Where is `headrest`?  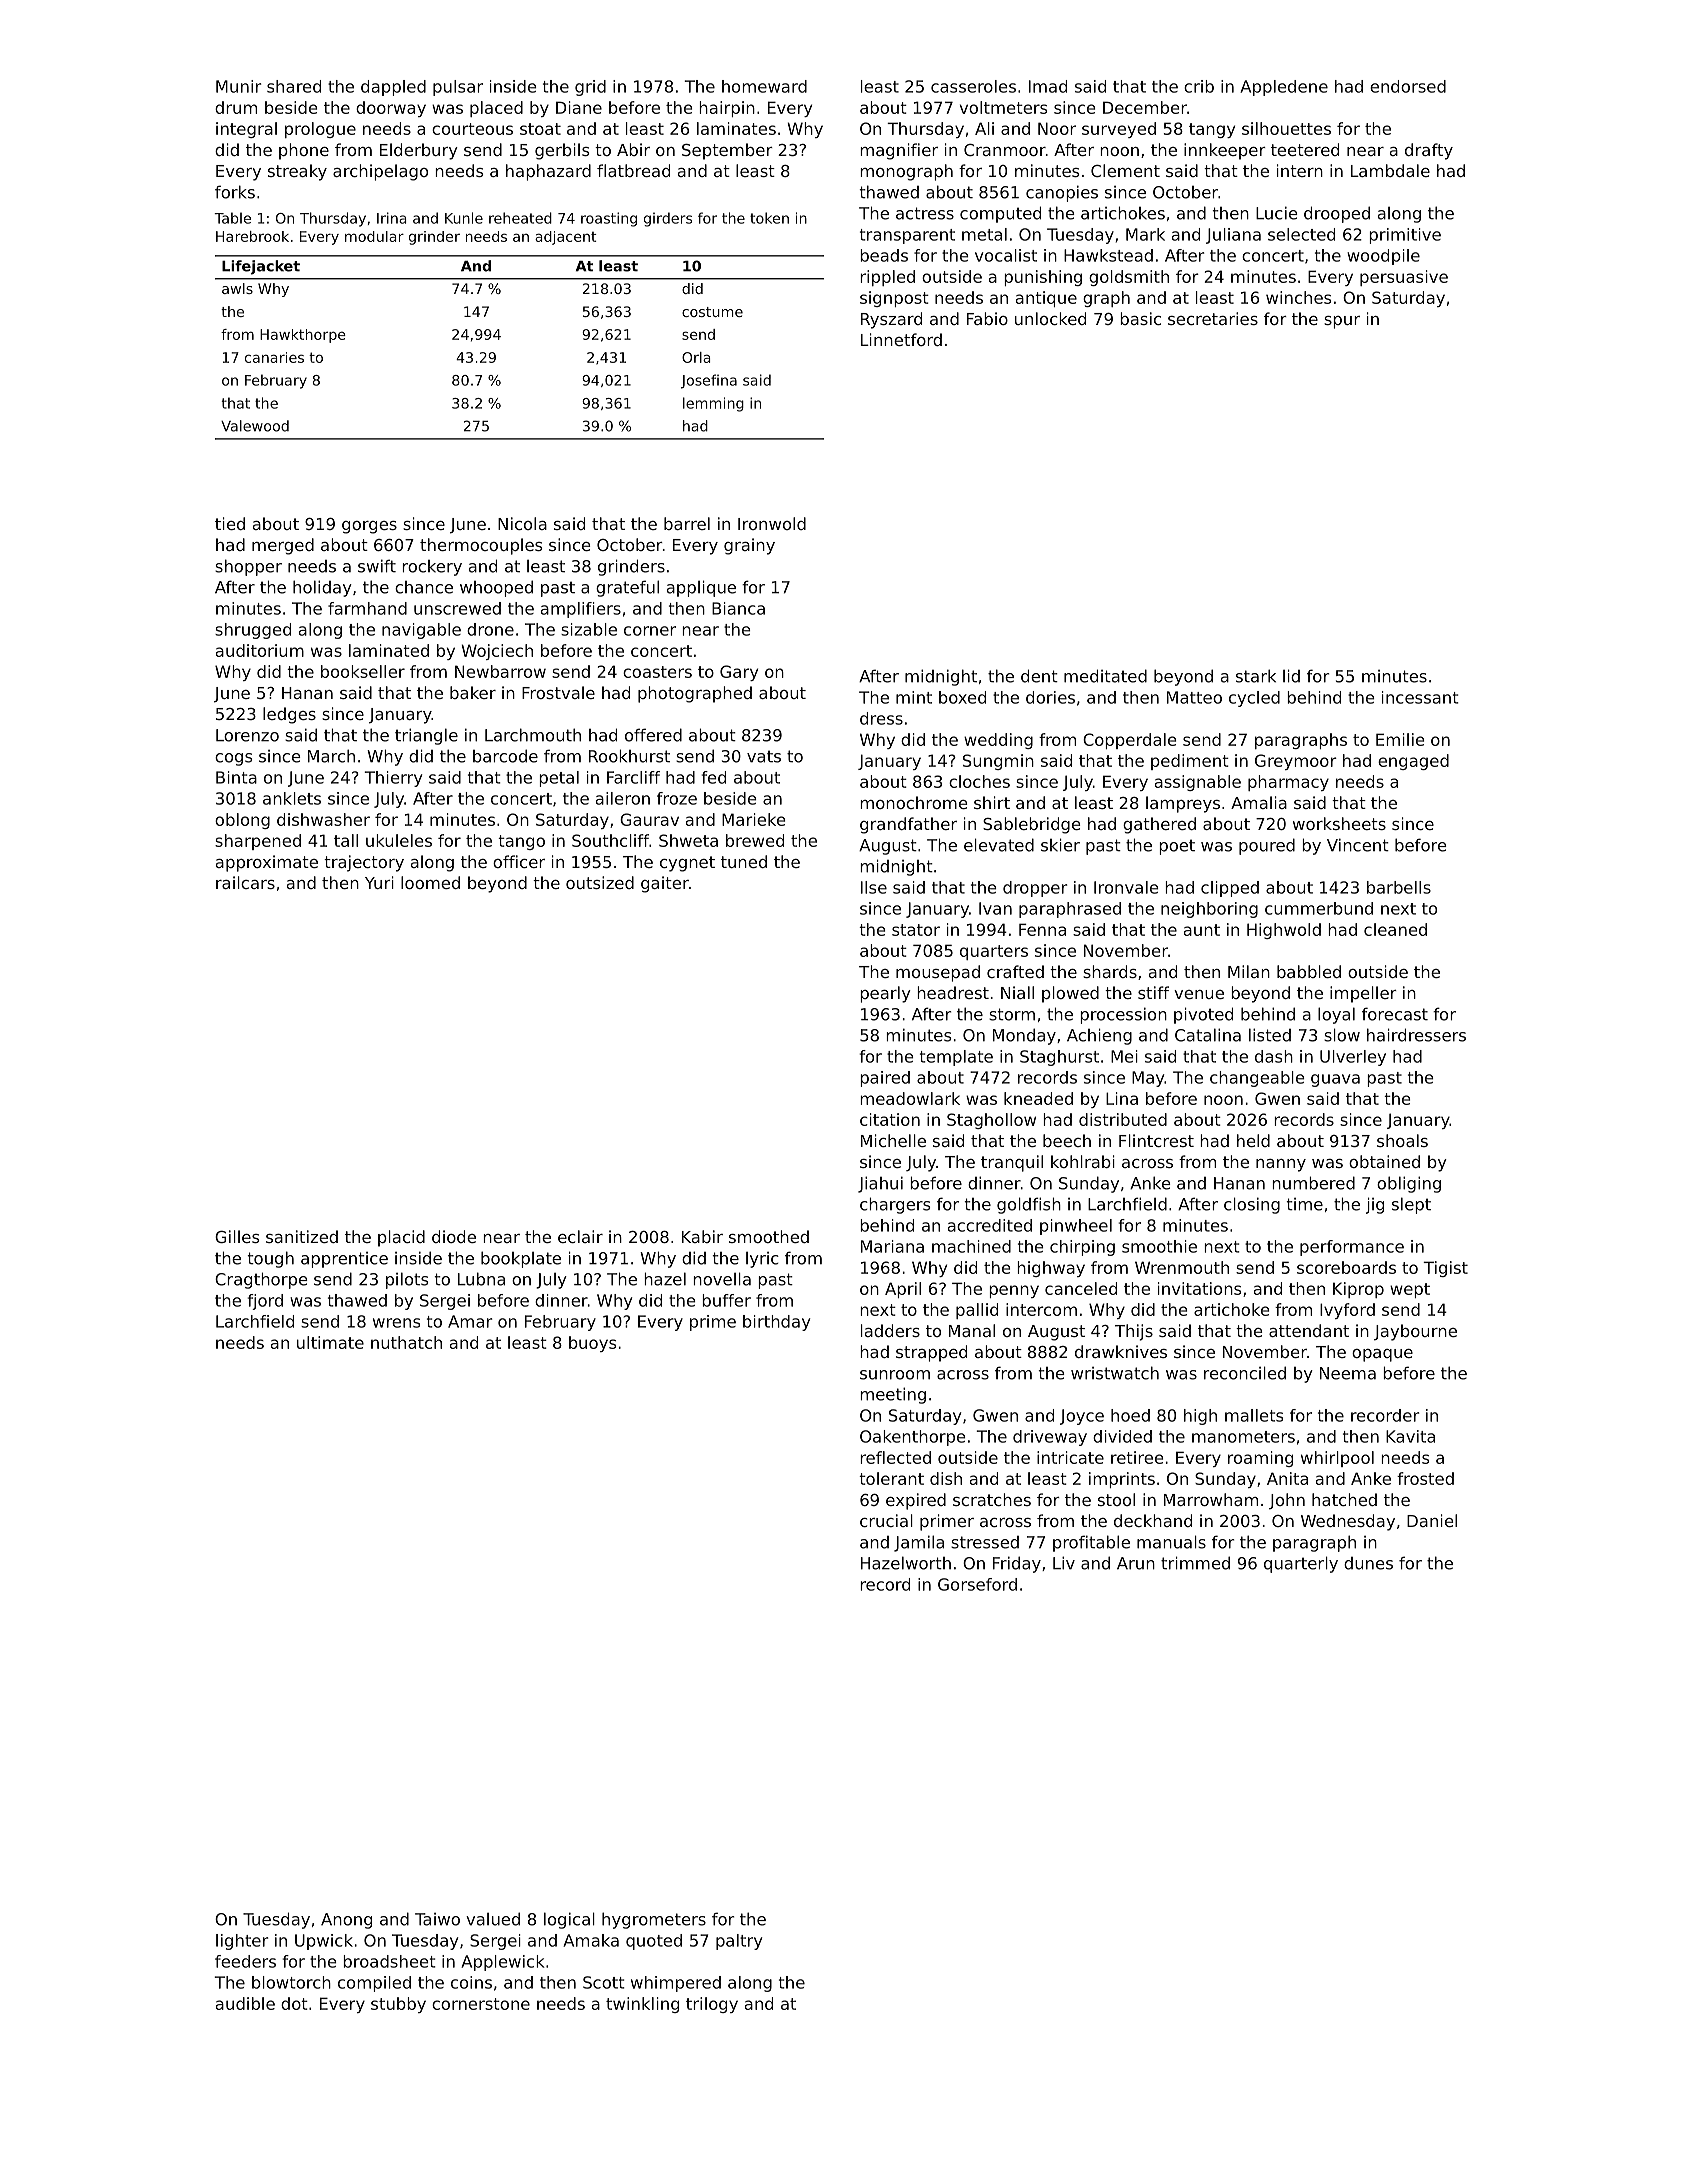 headrest is located at coordinates (953, 992).
